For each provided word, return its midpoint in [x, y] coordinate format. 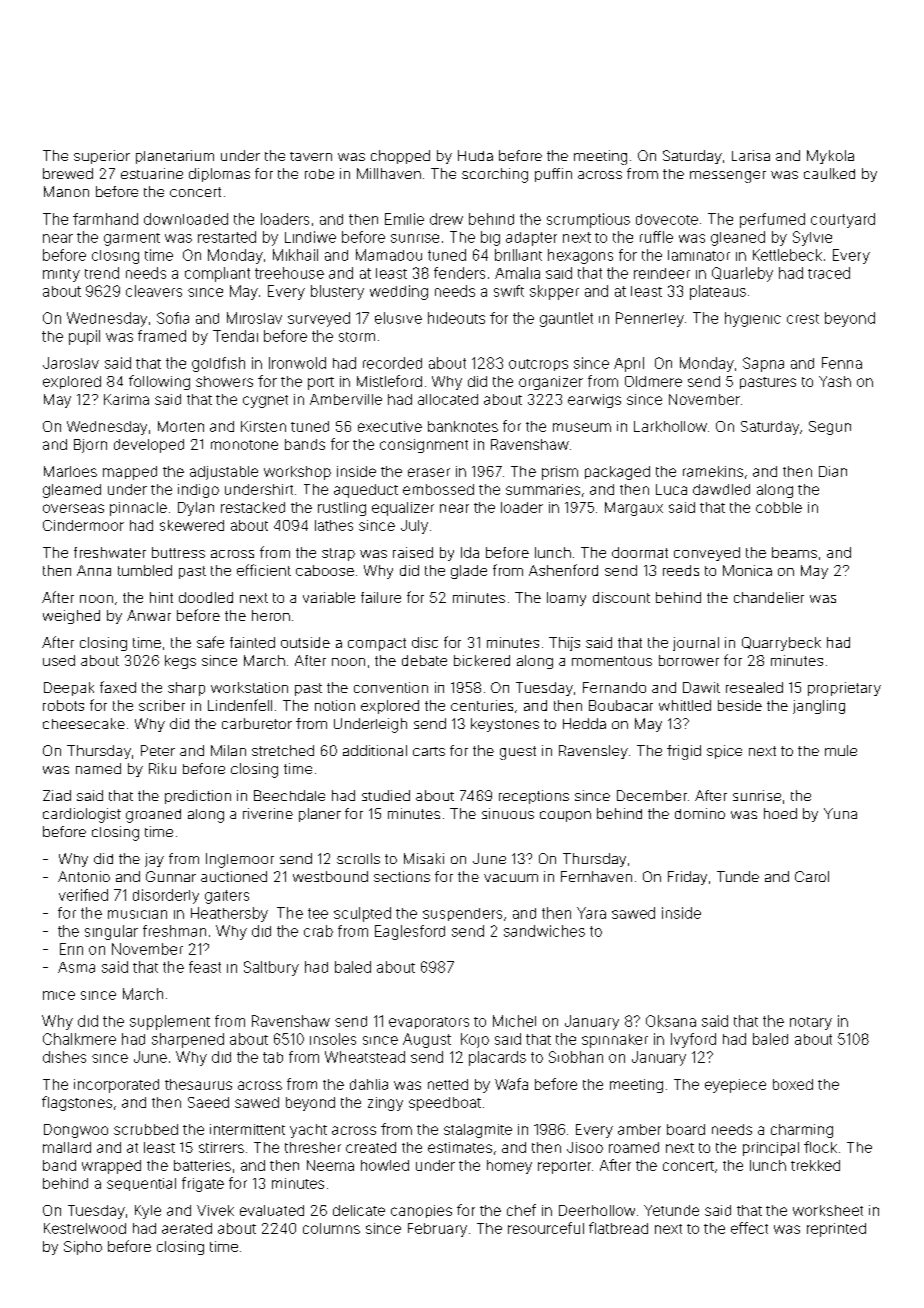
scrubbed [146, 1129]
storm [357, 337]
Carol [812, 876]
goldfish [218, 364]
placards [497, 1058]
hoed [780, 813]
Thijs [564, 644]
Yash [835, 381]
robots [63, 705]
